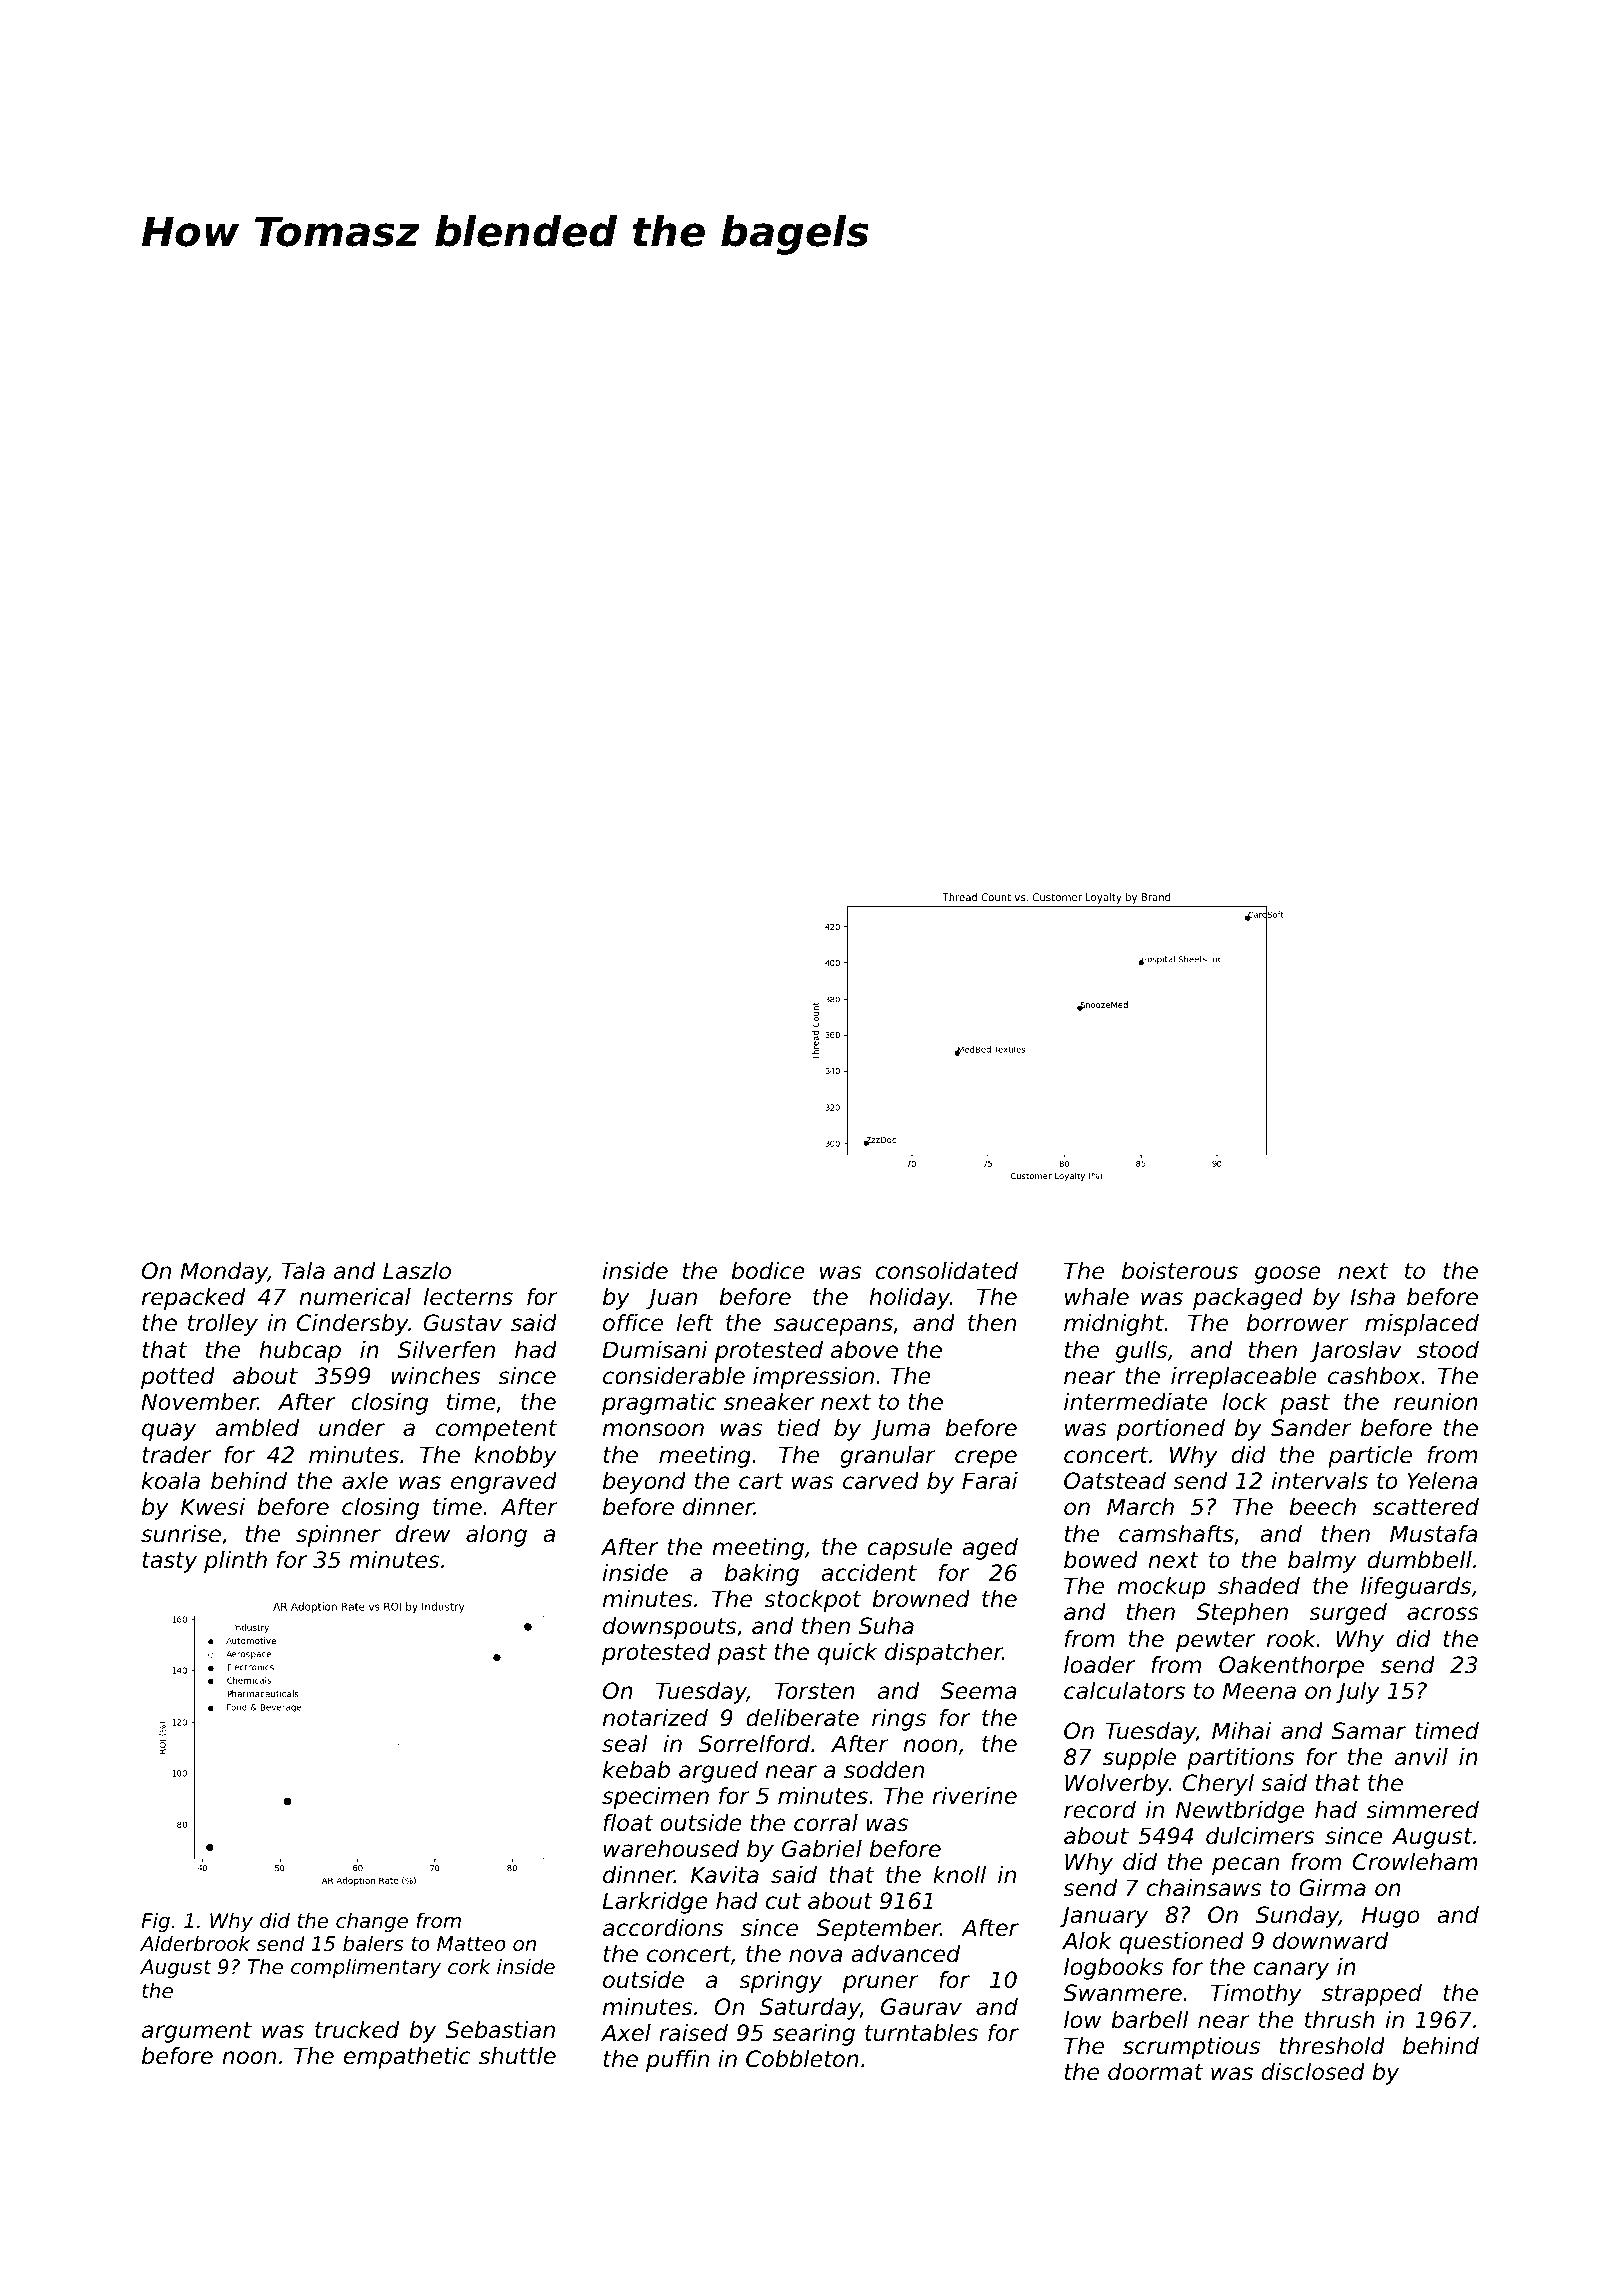  Describe the element at coordinates (725, 1875) in the image. I see `Kavita` at that location.
